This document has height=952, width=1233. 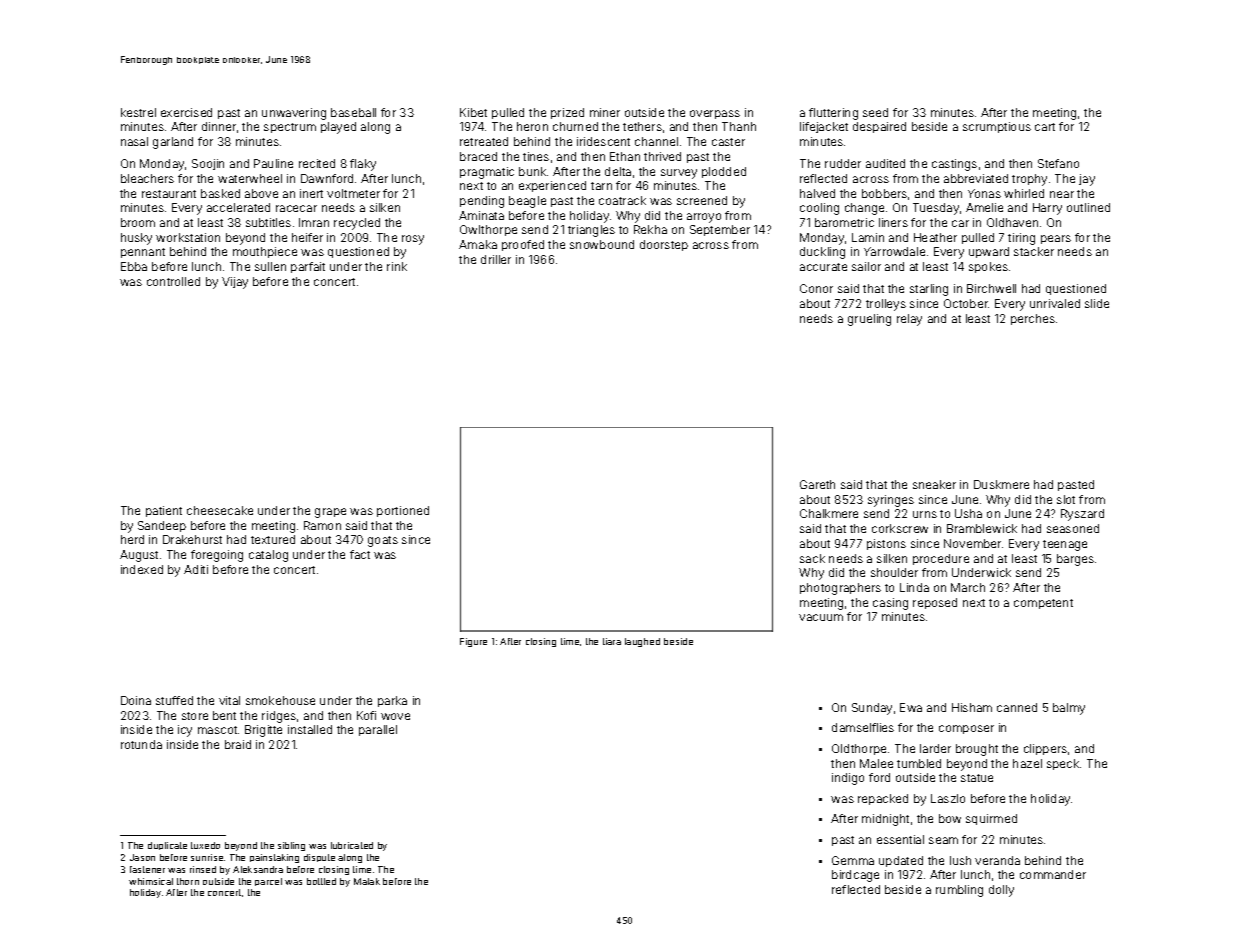 What do you see at coordinates (821, 617) in the document?
I see `vacuum` at bounding box center [821, 617].
